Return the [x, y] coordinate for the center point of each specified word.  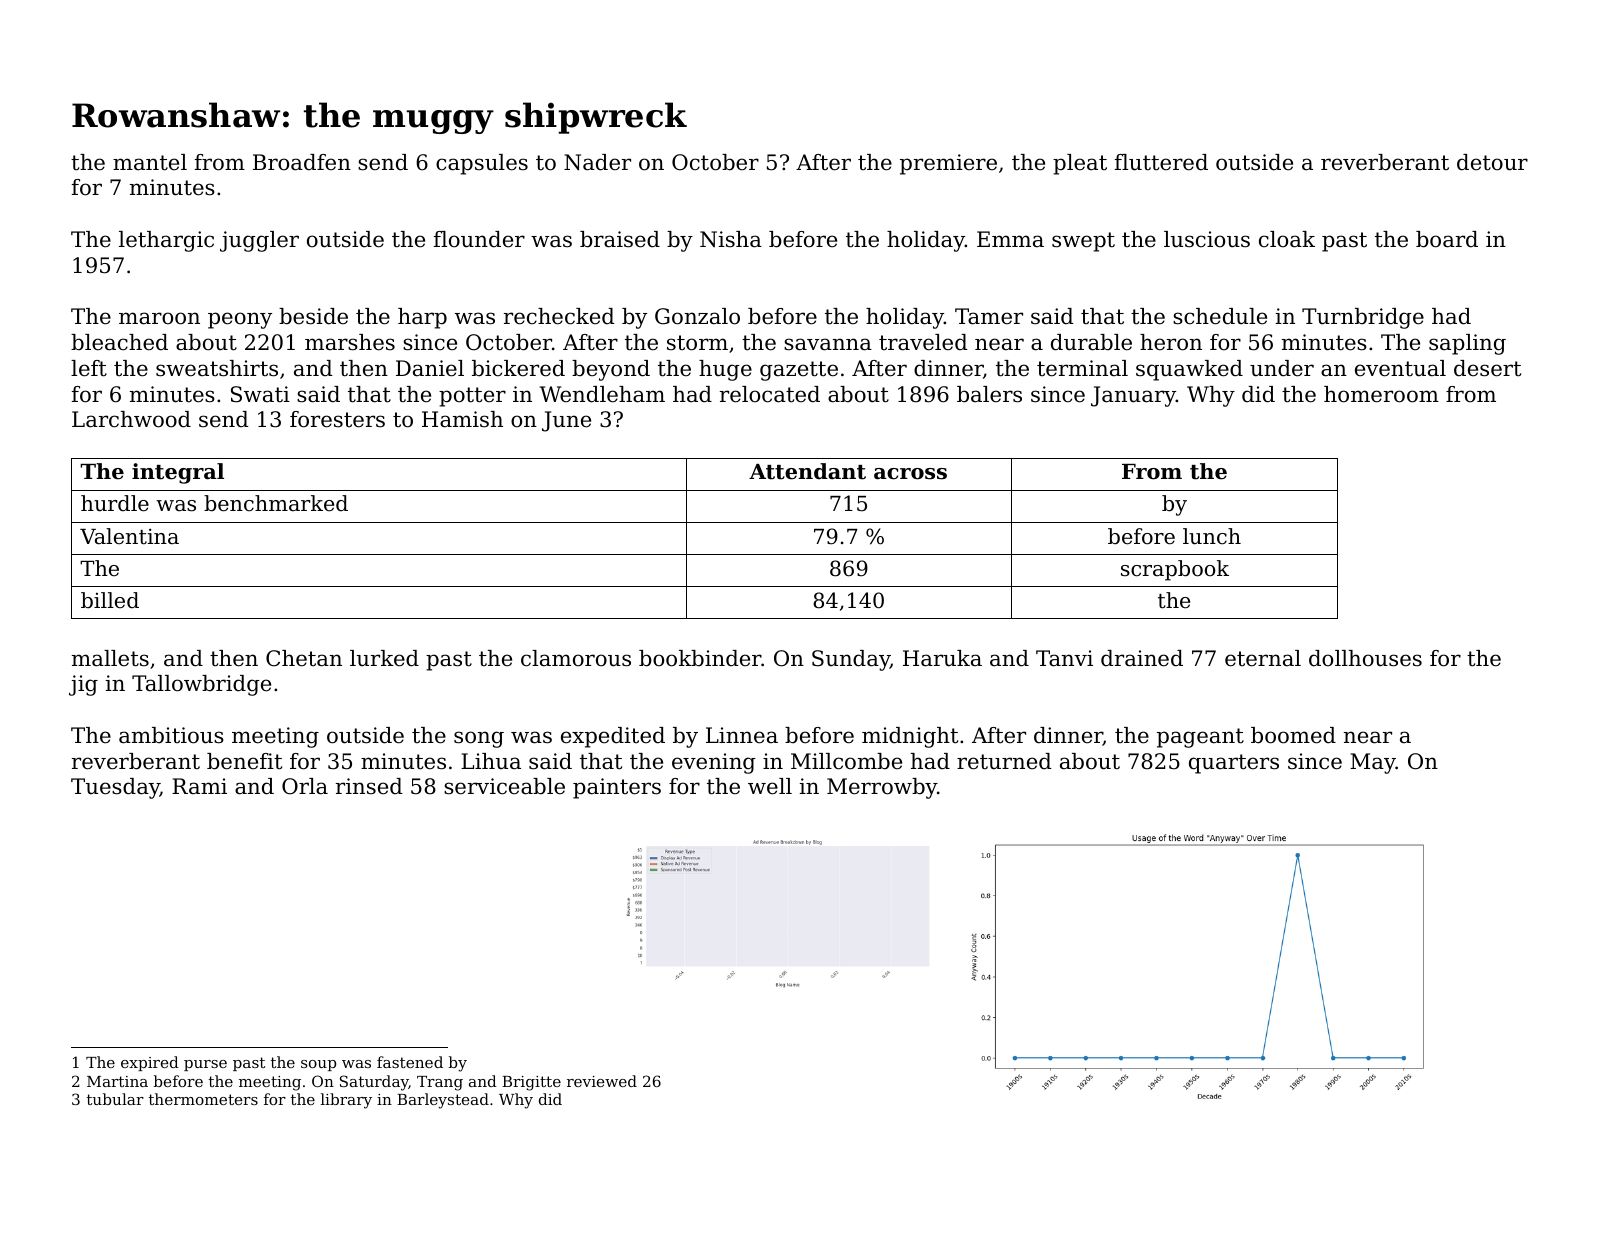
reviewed [602, 1081]
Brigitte [531, 1083]
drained [1142, 658]
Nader [597, 162]
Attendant [807, 471]
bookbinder [700, 658]
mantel [150, 162]
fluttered [1161, 162]
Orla [305, 786]
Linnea [742, 735]
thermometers [203, 1099]
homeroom [1381, 394]
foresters [337, 419]
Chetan [304, 658]
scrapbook [1175, 570]
